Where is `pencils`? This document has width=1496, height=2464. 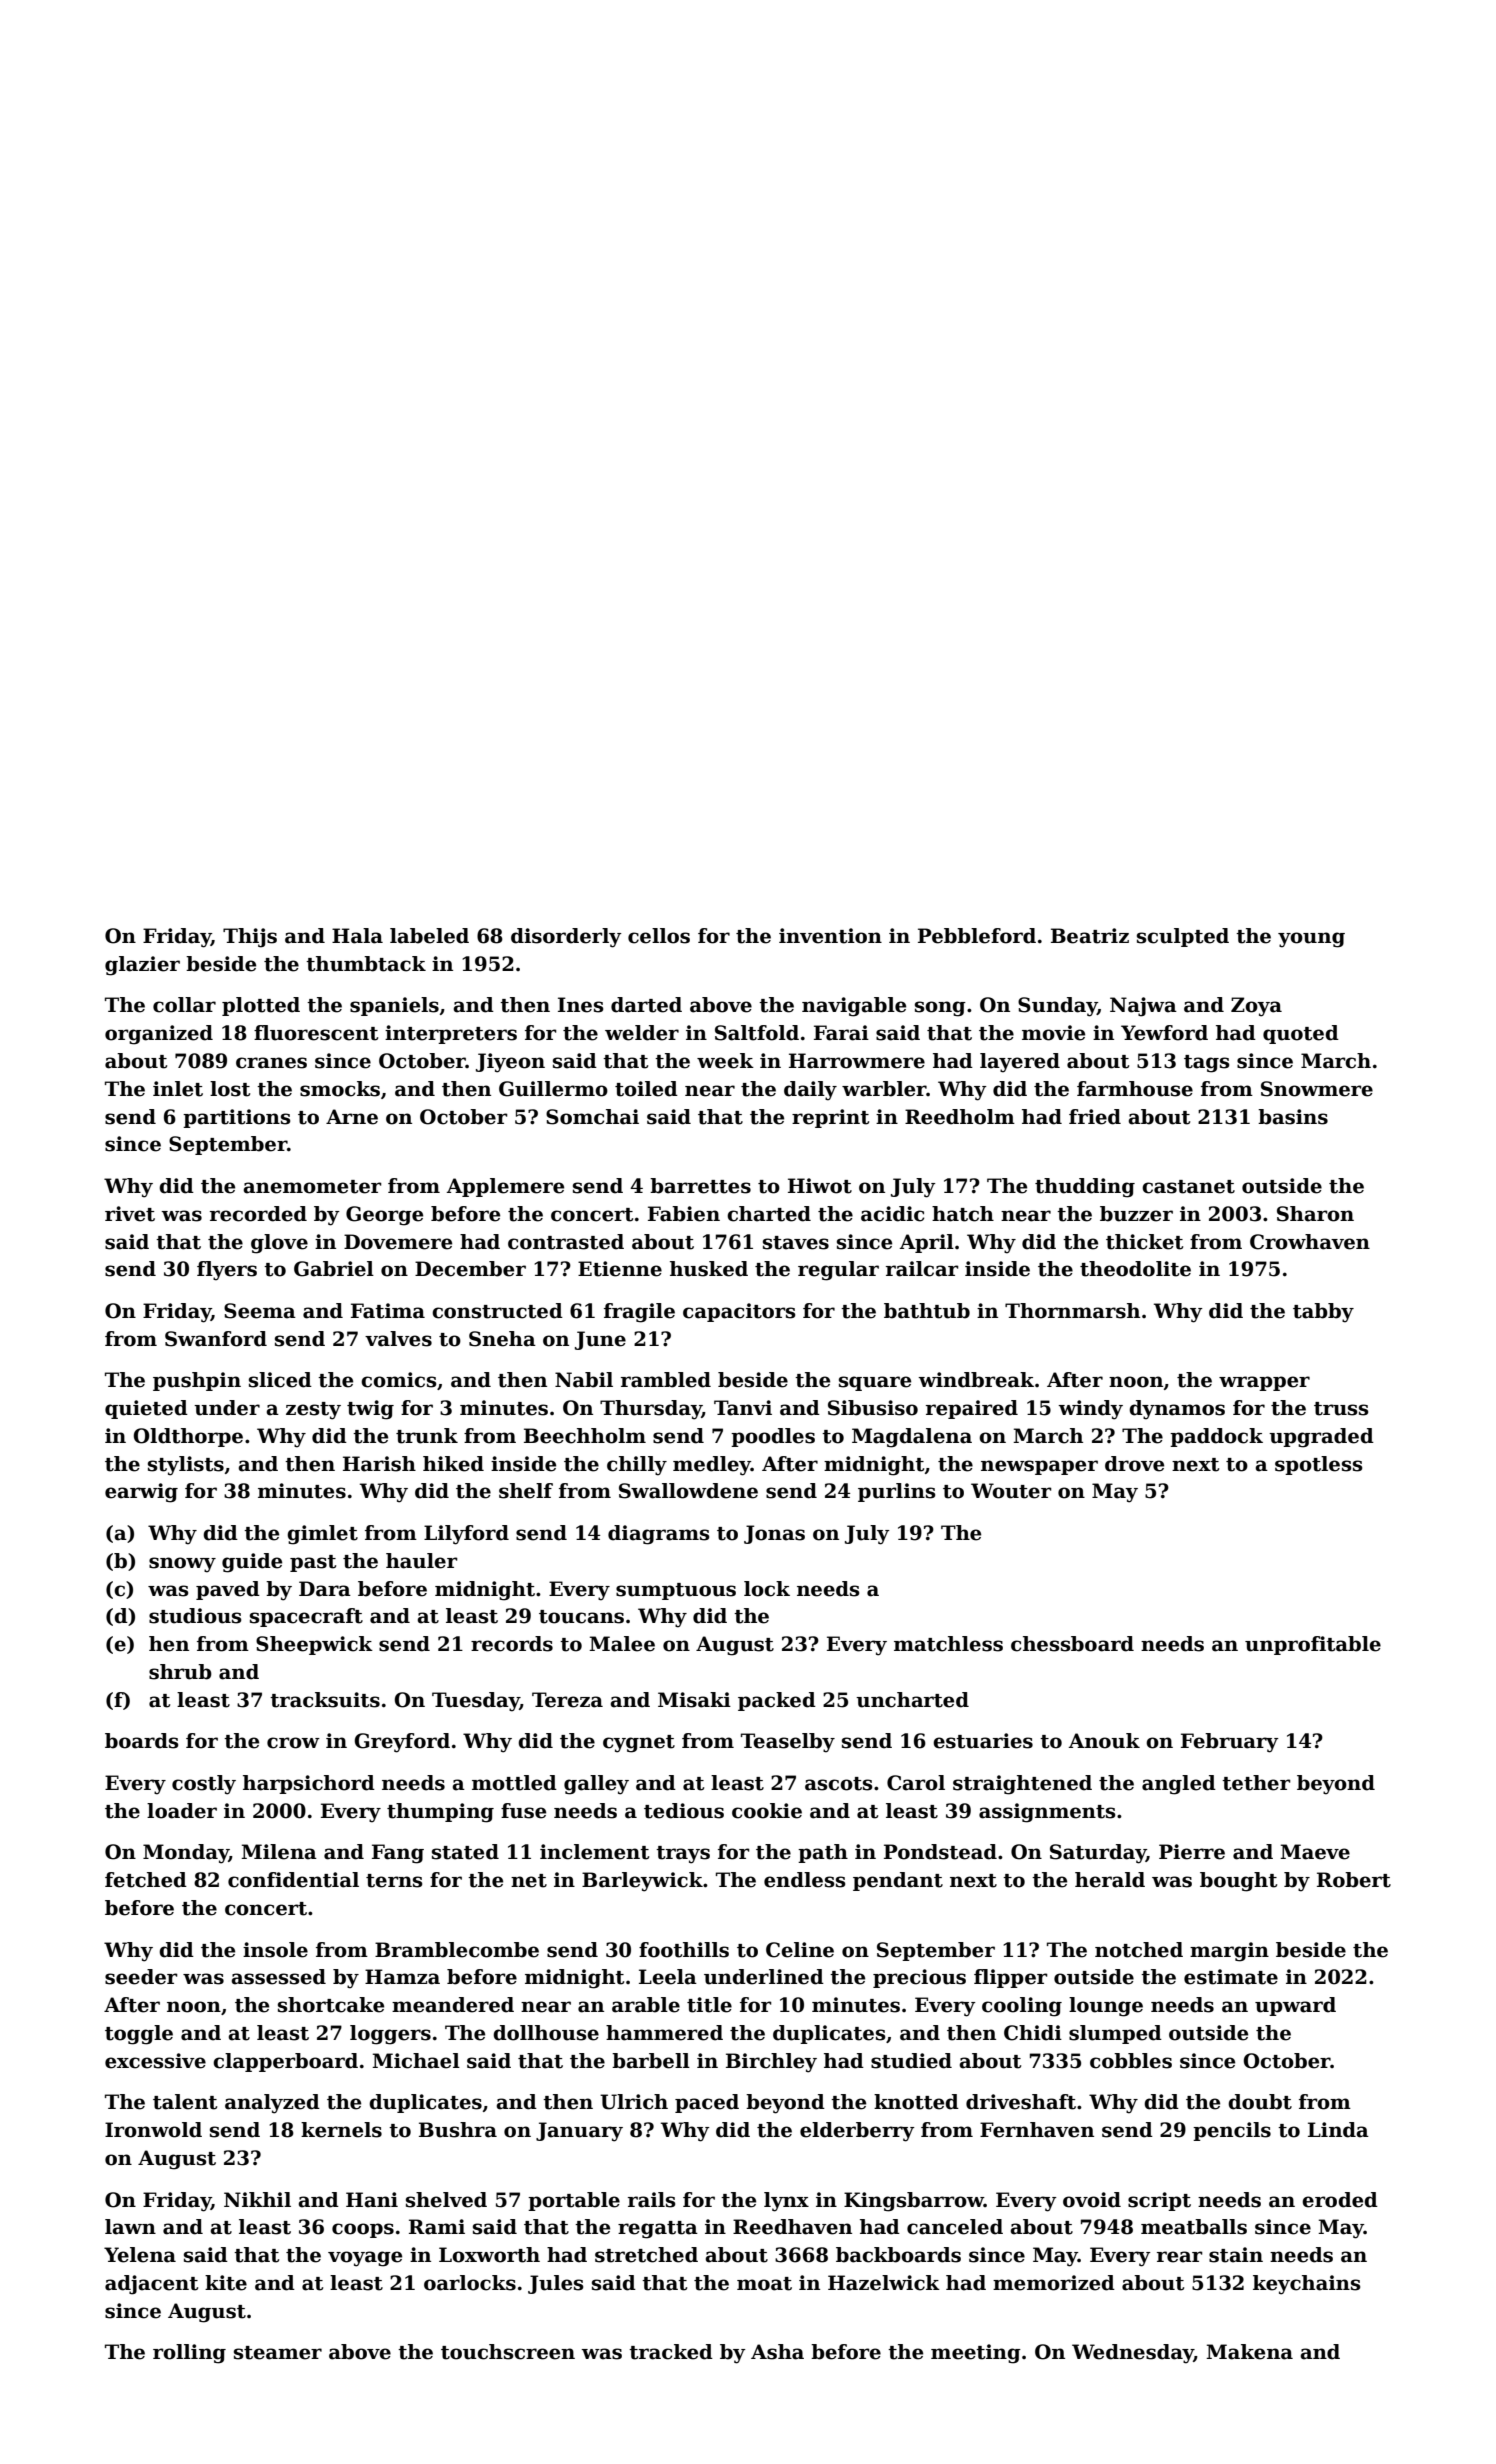
pencils is located at coordinates (1232, 2131).
